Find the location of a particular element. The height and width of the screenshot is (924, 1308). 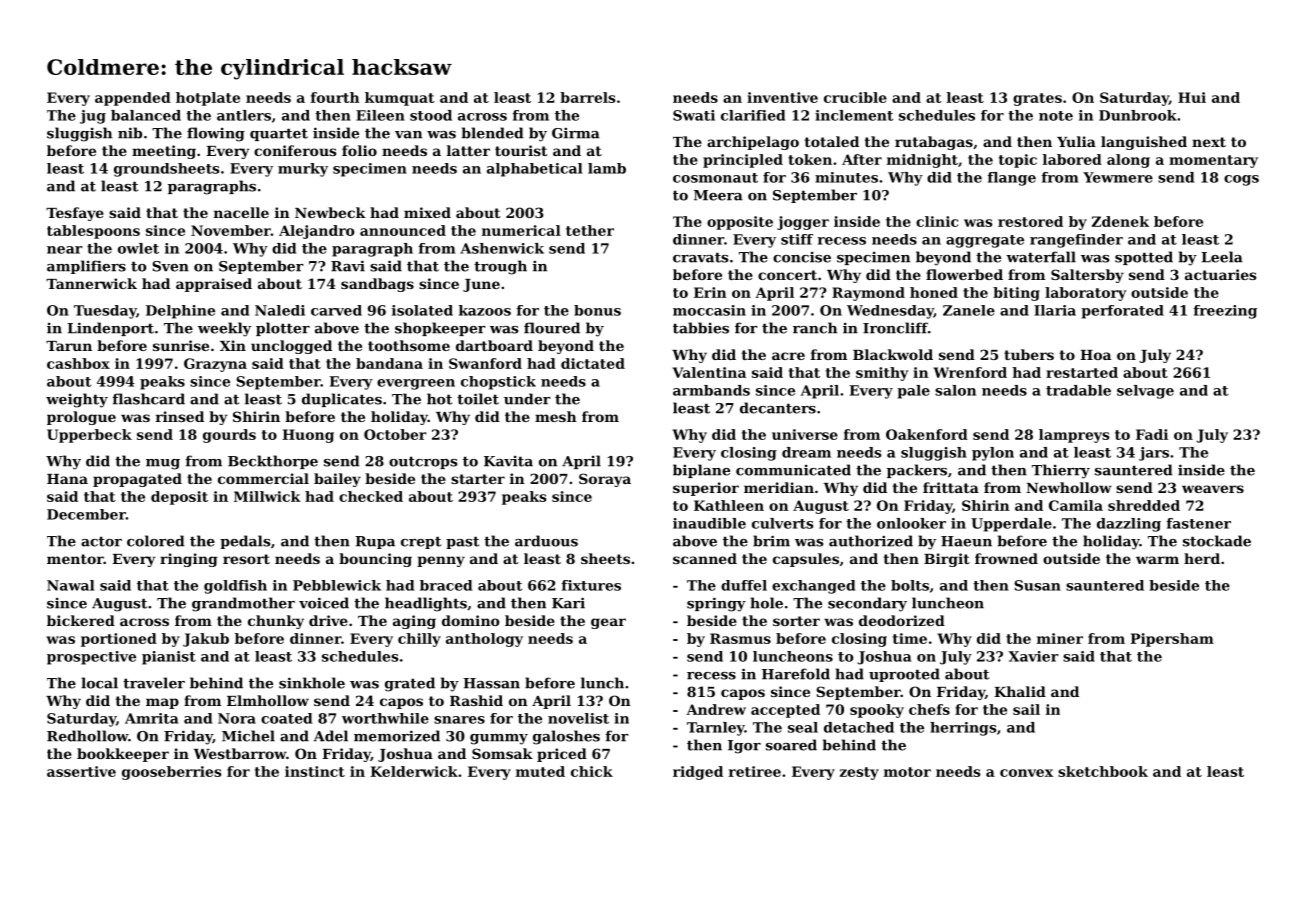

biting is located at coordinates (1016, 294).
